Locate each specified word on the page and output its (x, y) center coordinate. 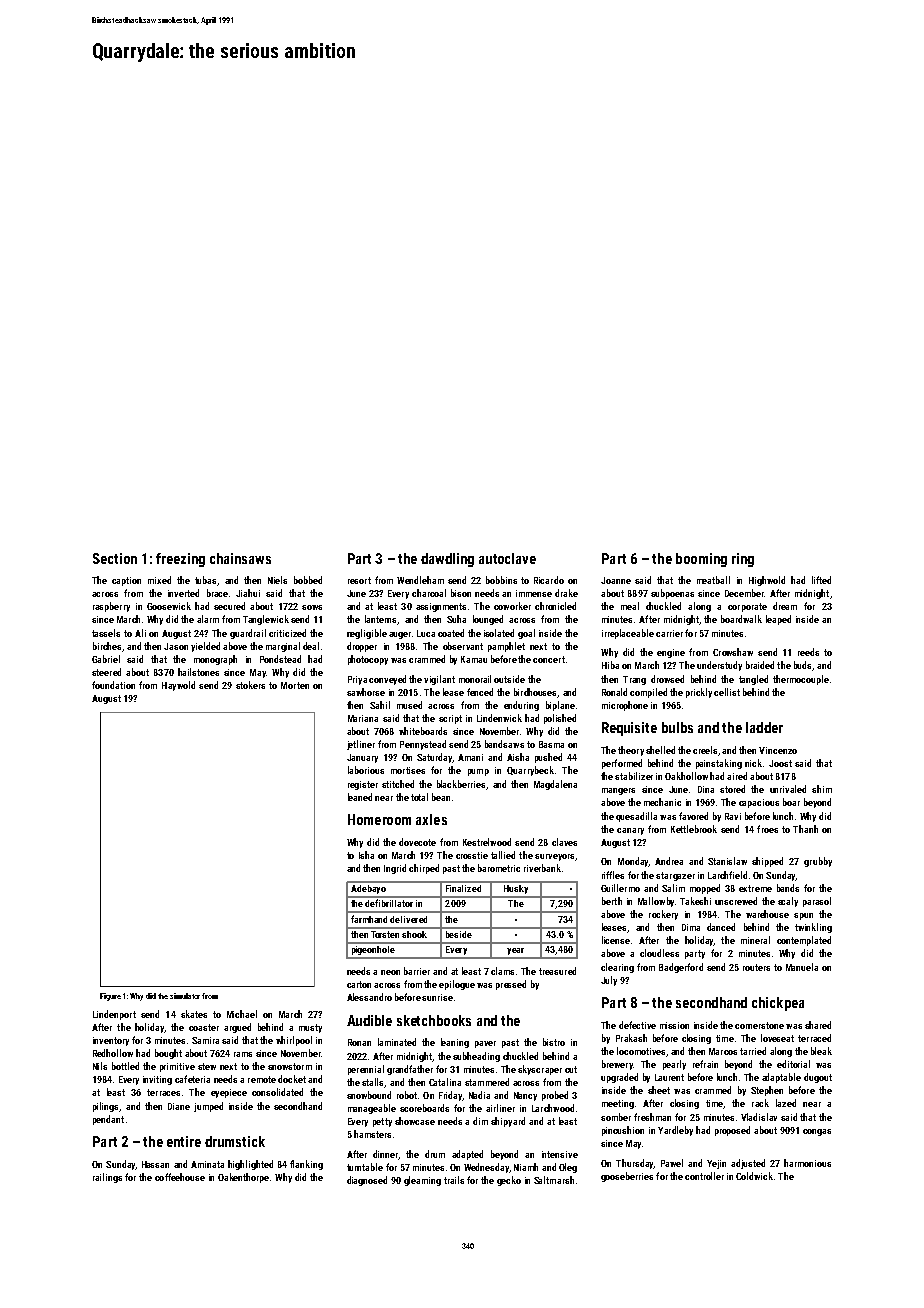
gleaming (422, 1181)
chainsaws (240, 558)
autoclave (507, 558)
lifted (821, 580)
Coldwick (754, 1176)
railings (107, 1178)
